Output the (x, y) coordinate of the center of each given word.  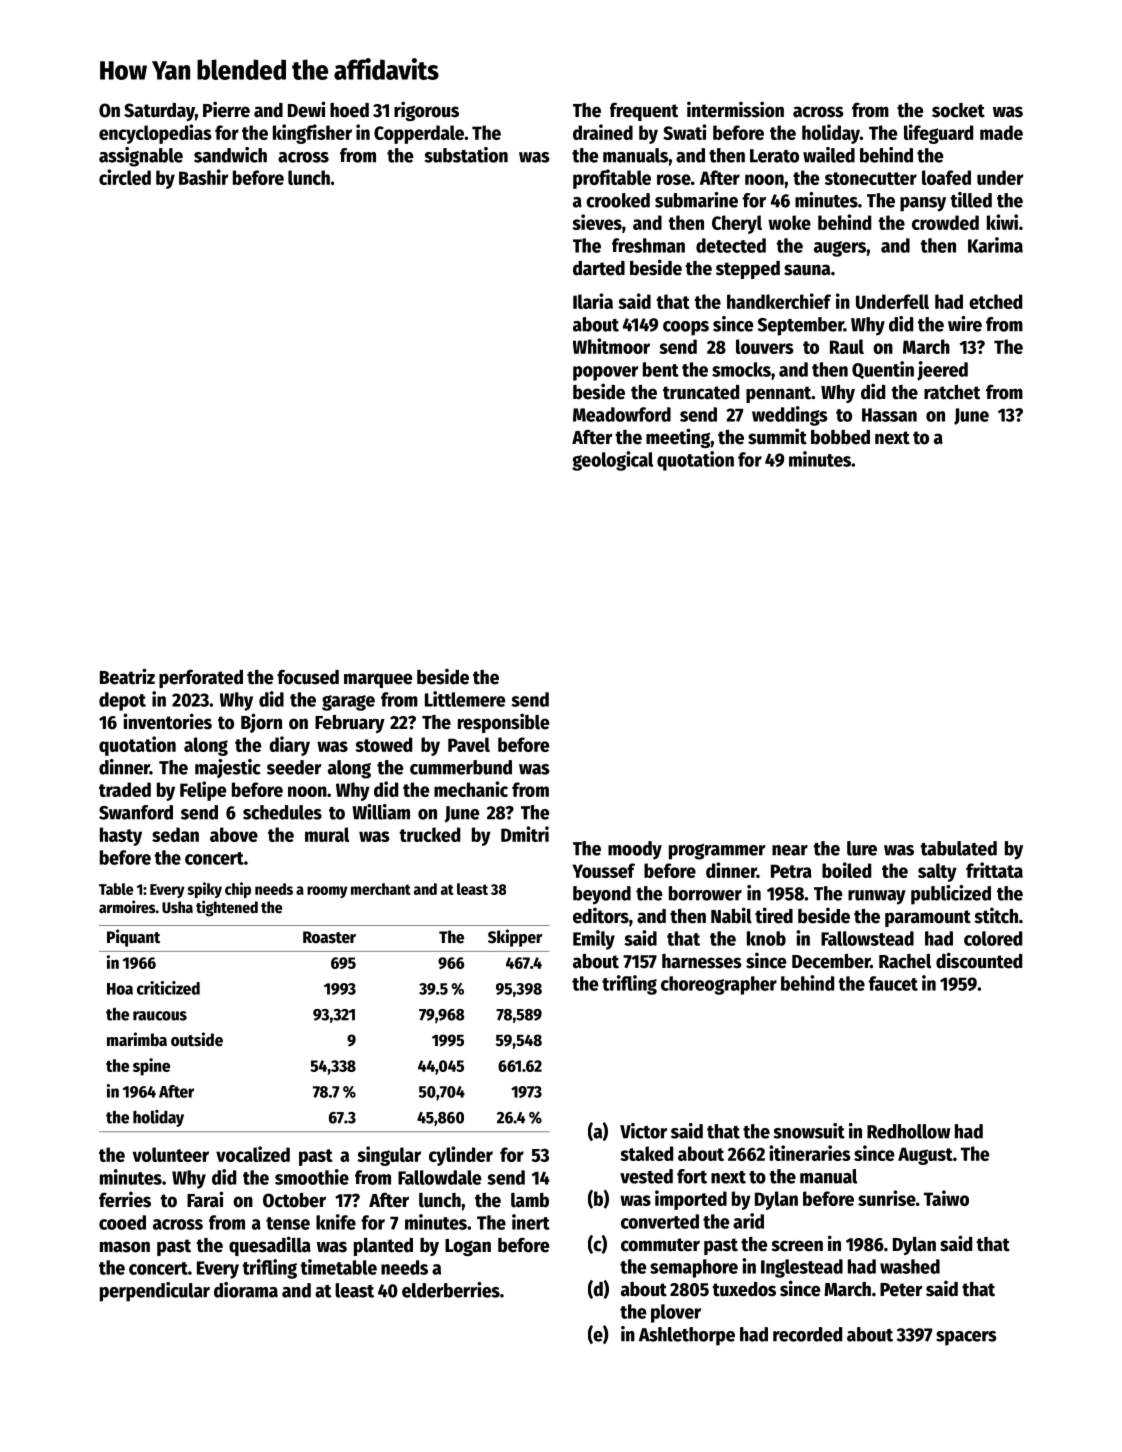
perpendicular (155, 1292)
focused (308, 677)
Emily (594, 940)
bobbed (840, 437)
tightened (227, 908)
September (801, 326)
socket (958, 110)
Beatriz (127, 676)
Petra (791, 871)
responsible (504, 723)
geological (612, 461)
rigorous (426, 111)
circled (125, 177)
